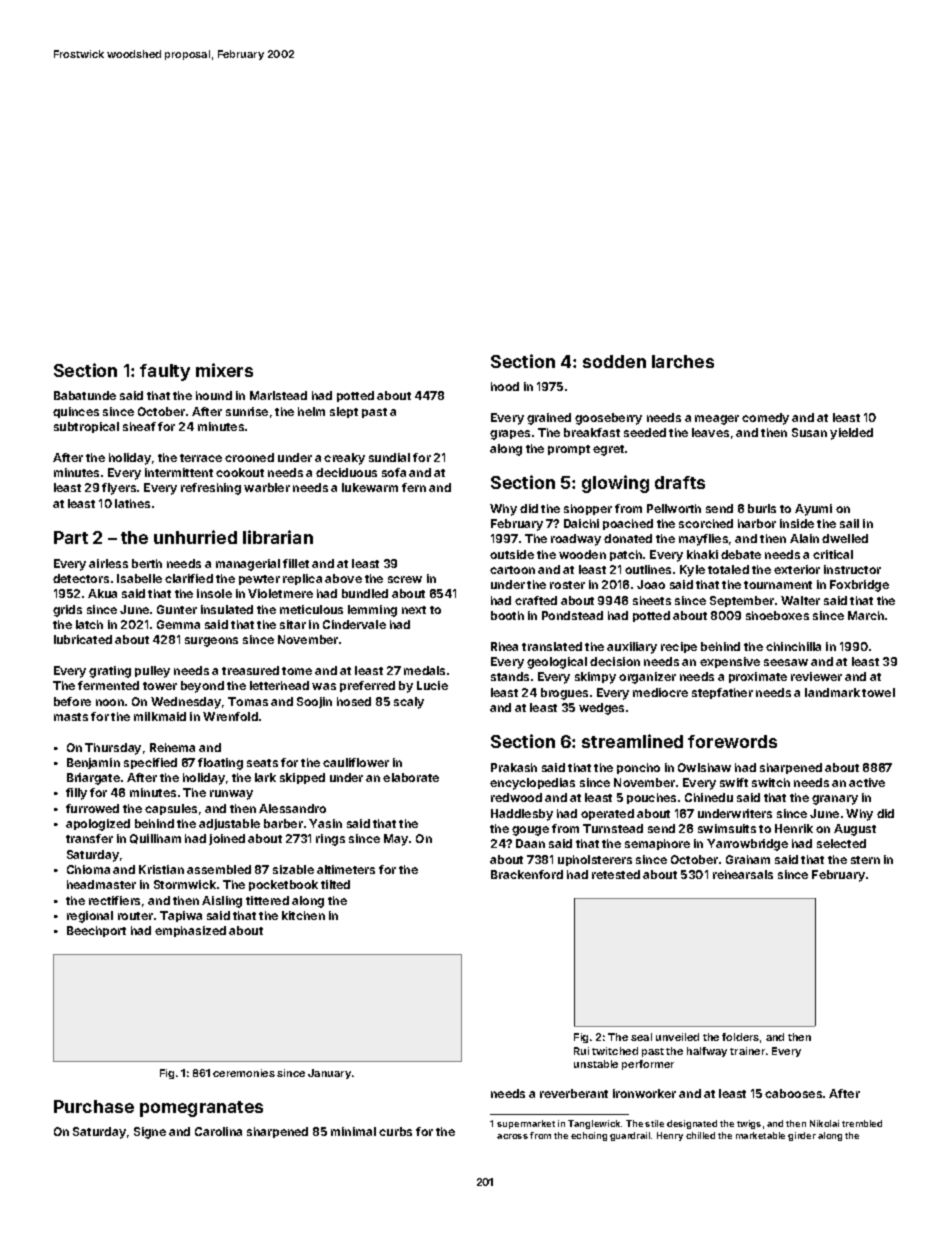  Describe the element at coordinates (859, 586) in the screenshot. I see `Foxbridge` at that location.
